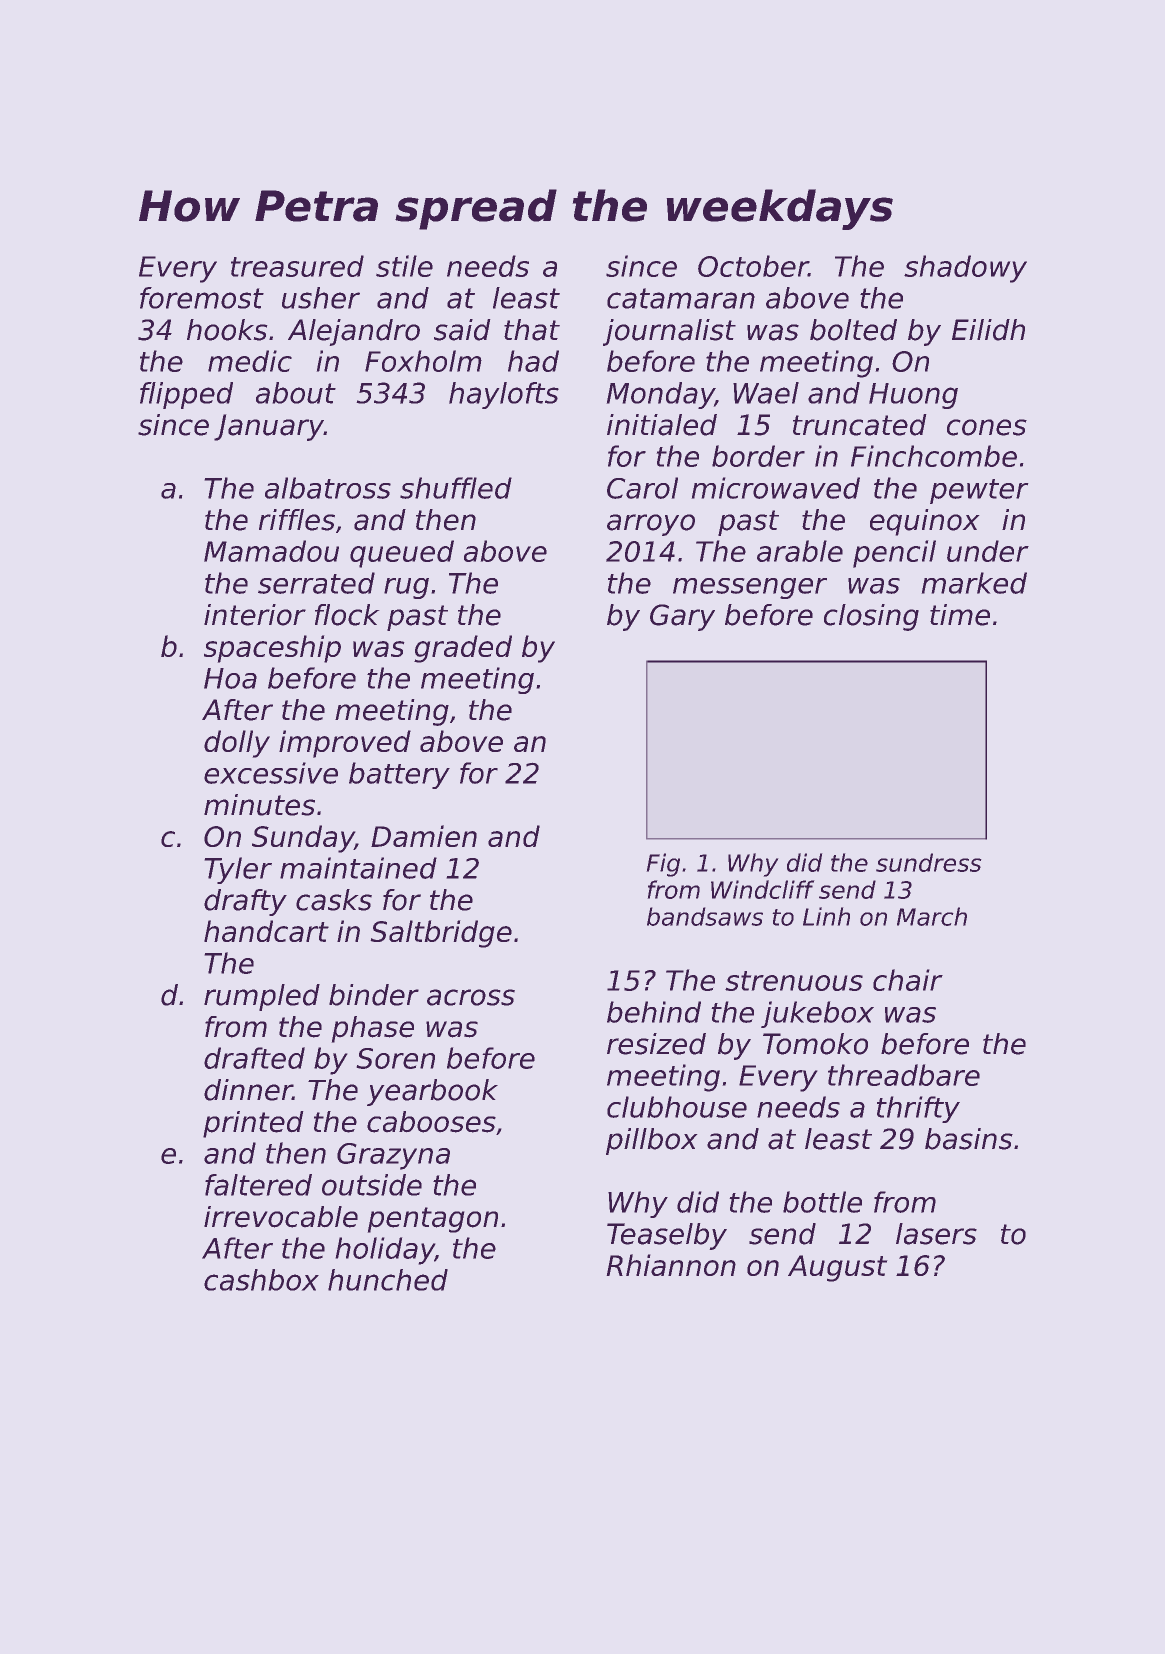  Describe the element at coordinates (202, 298) in the screenshot. I see `foremost` at that location.
